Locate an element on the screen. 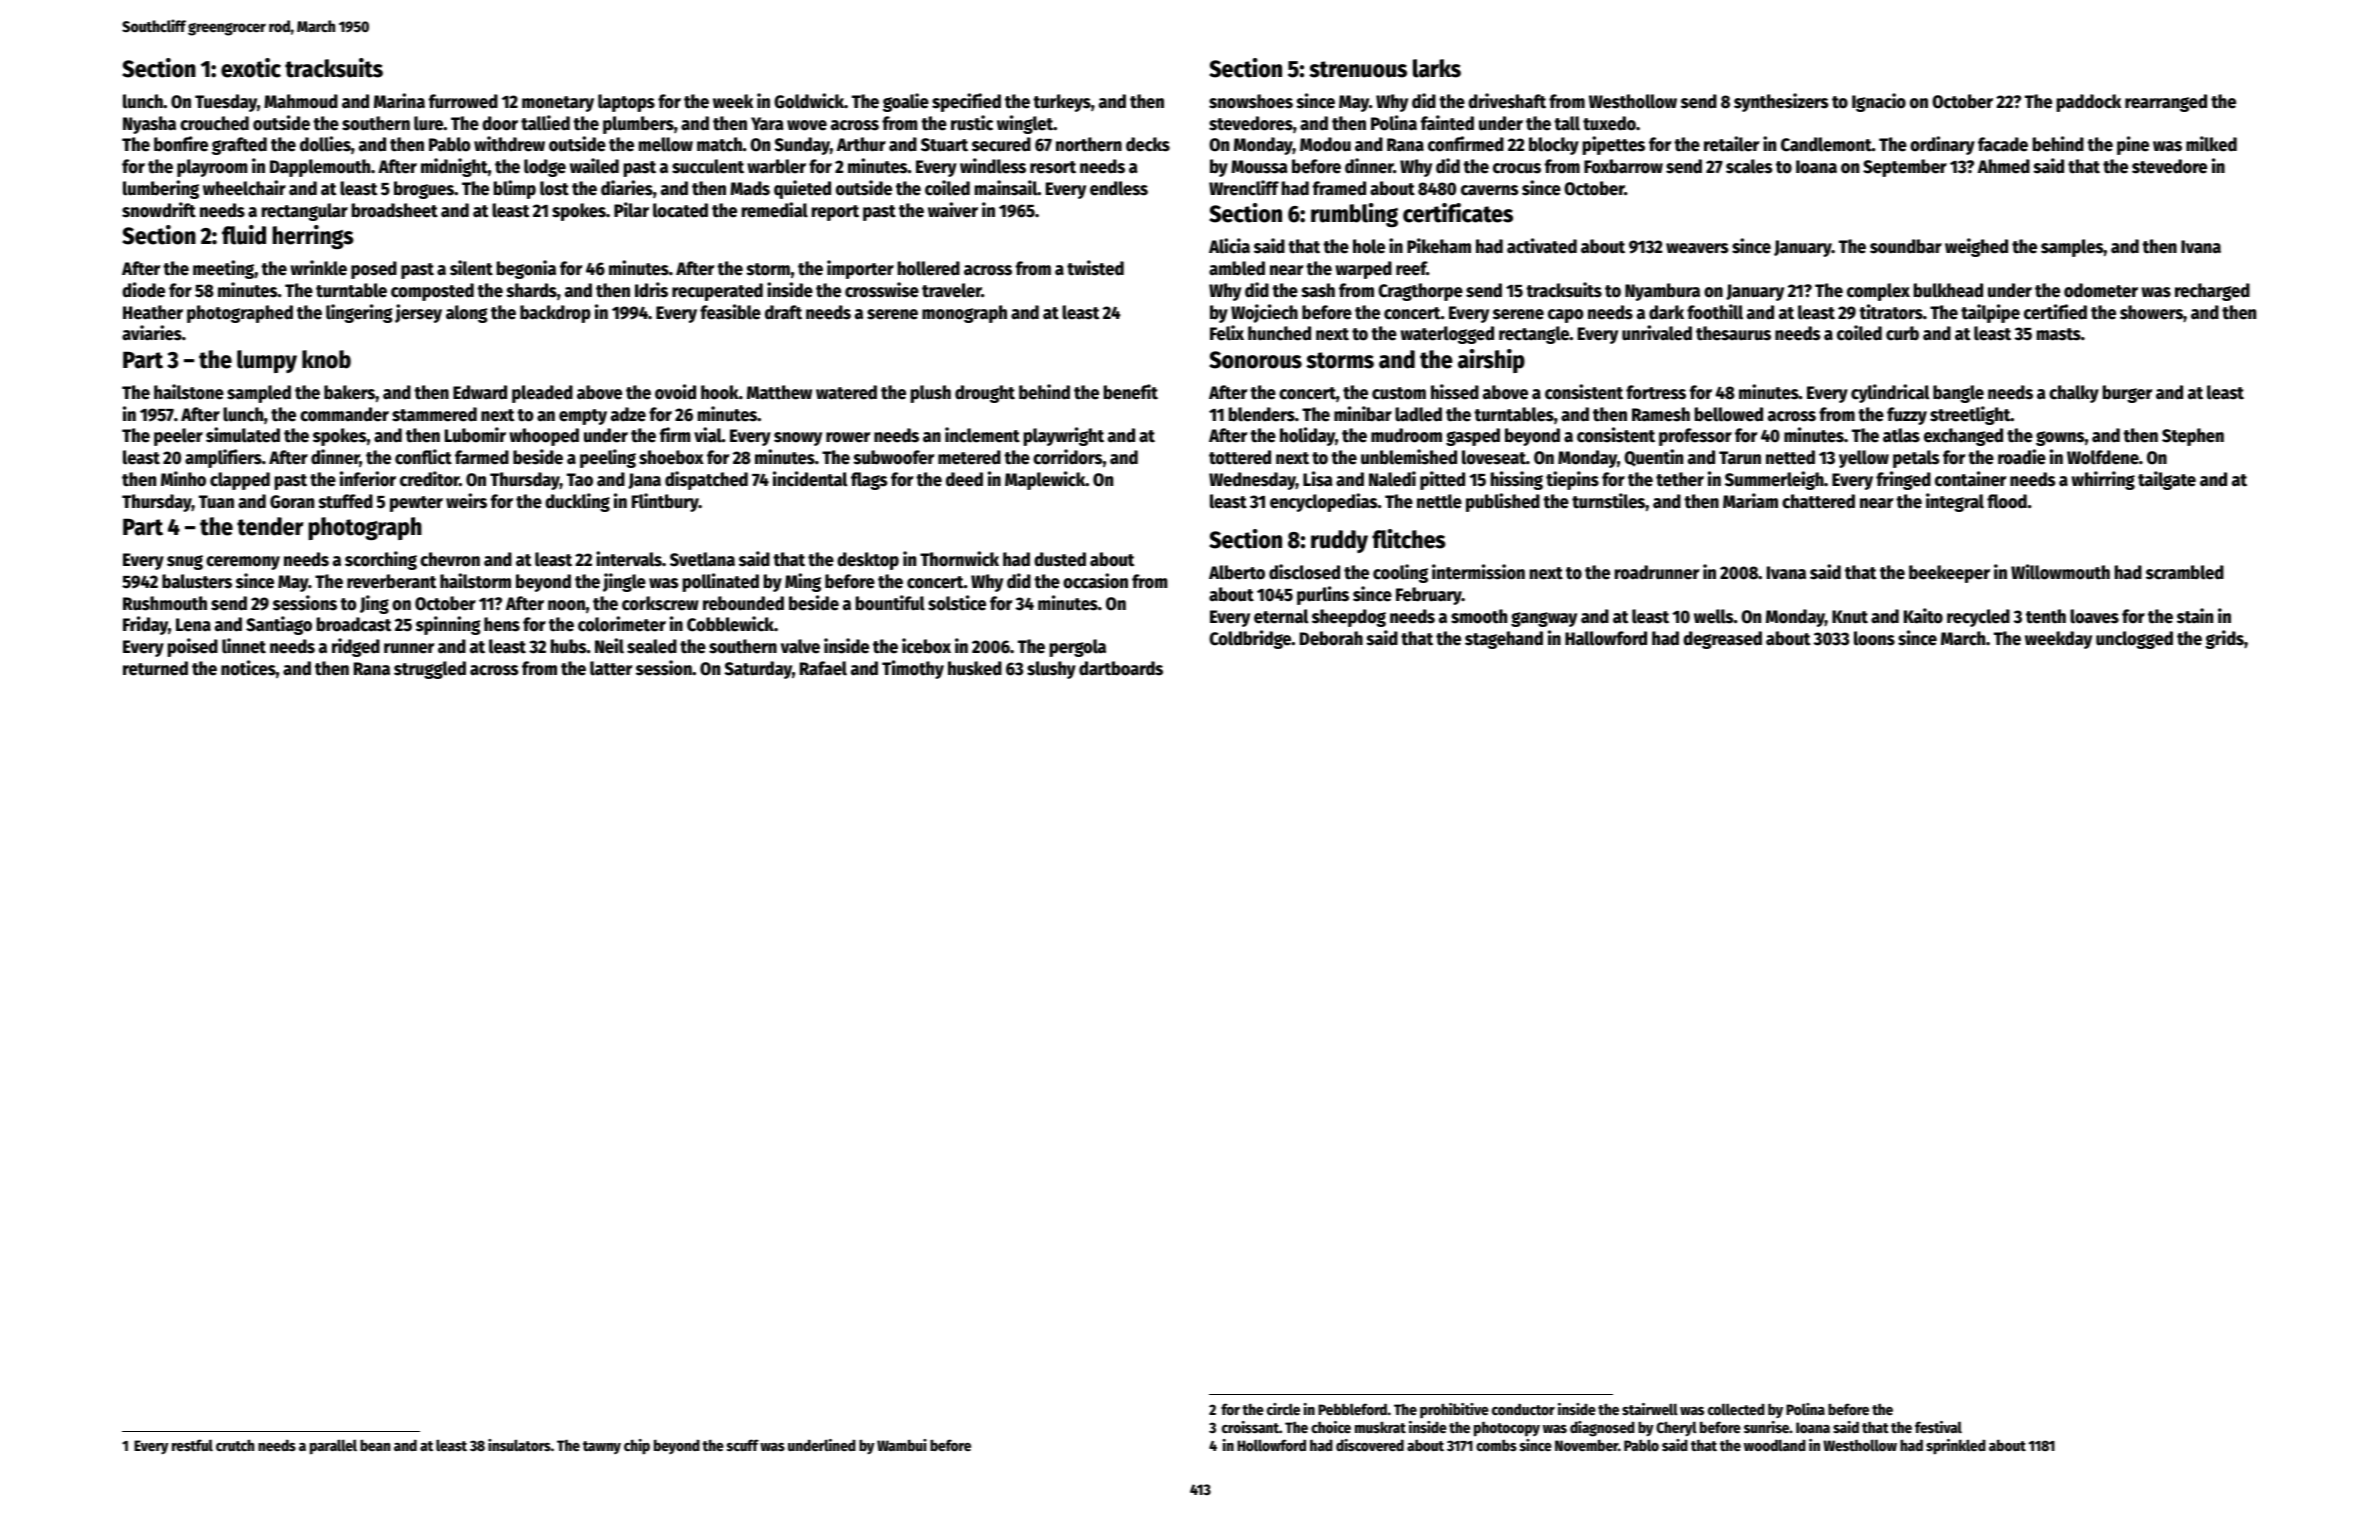 The width and height of the screenshot is (2380, 1540). posed is located at coordinates (374, 270).
